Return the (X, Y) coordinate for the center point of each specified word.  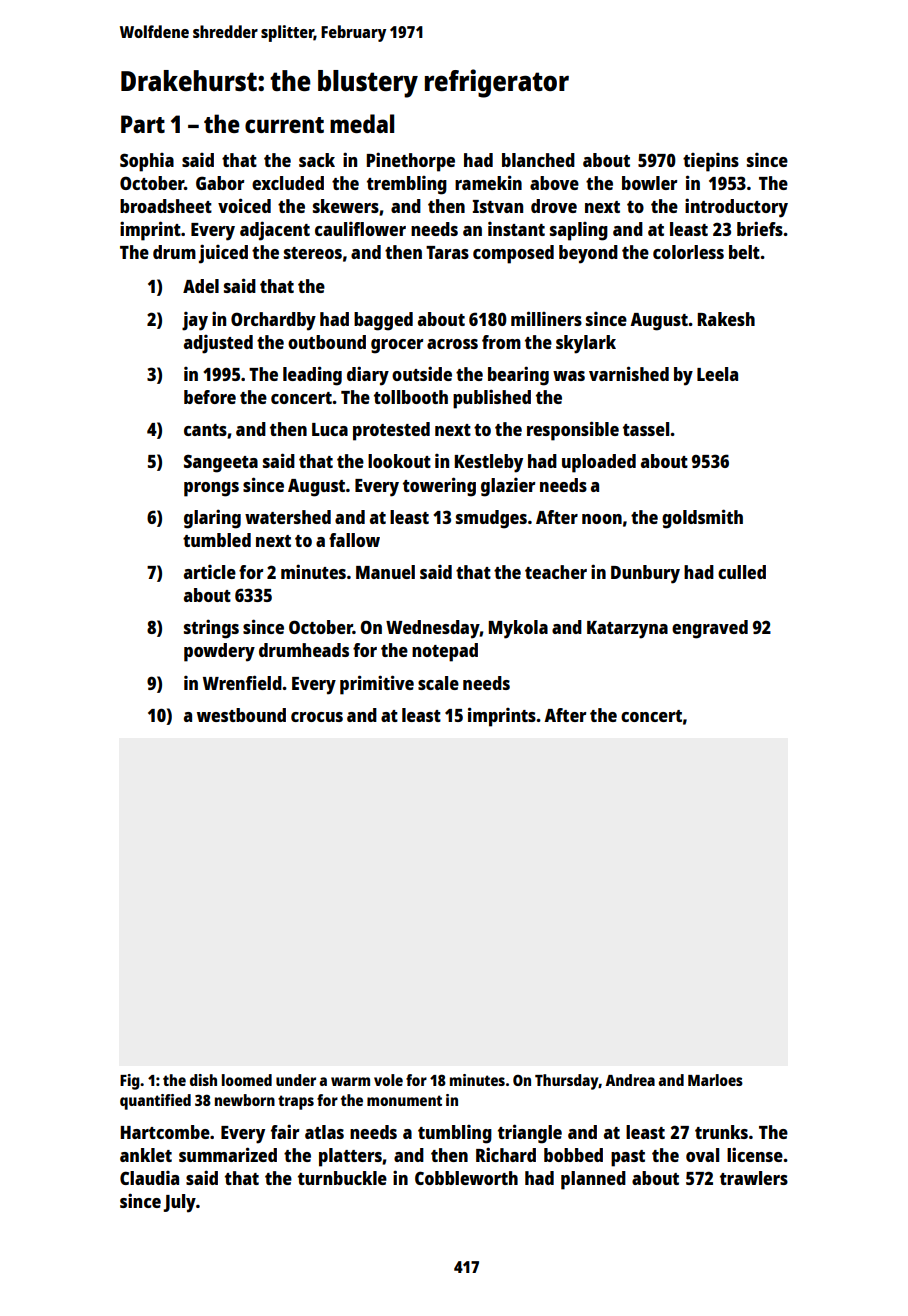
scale (438, 683)
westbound (241, 715)
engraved (710, 629)
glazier (508, 487)
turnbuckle (342, 1178)
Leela (717, 374)
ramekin (488, 182)
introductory (736, 208)
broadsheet (166, 206)
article (210, 572)
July (179, 1203)
